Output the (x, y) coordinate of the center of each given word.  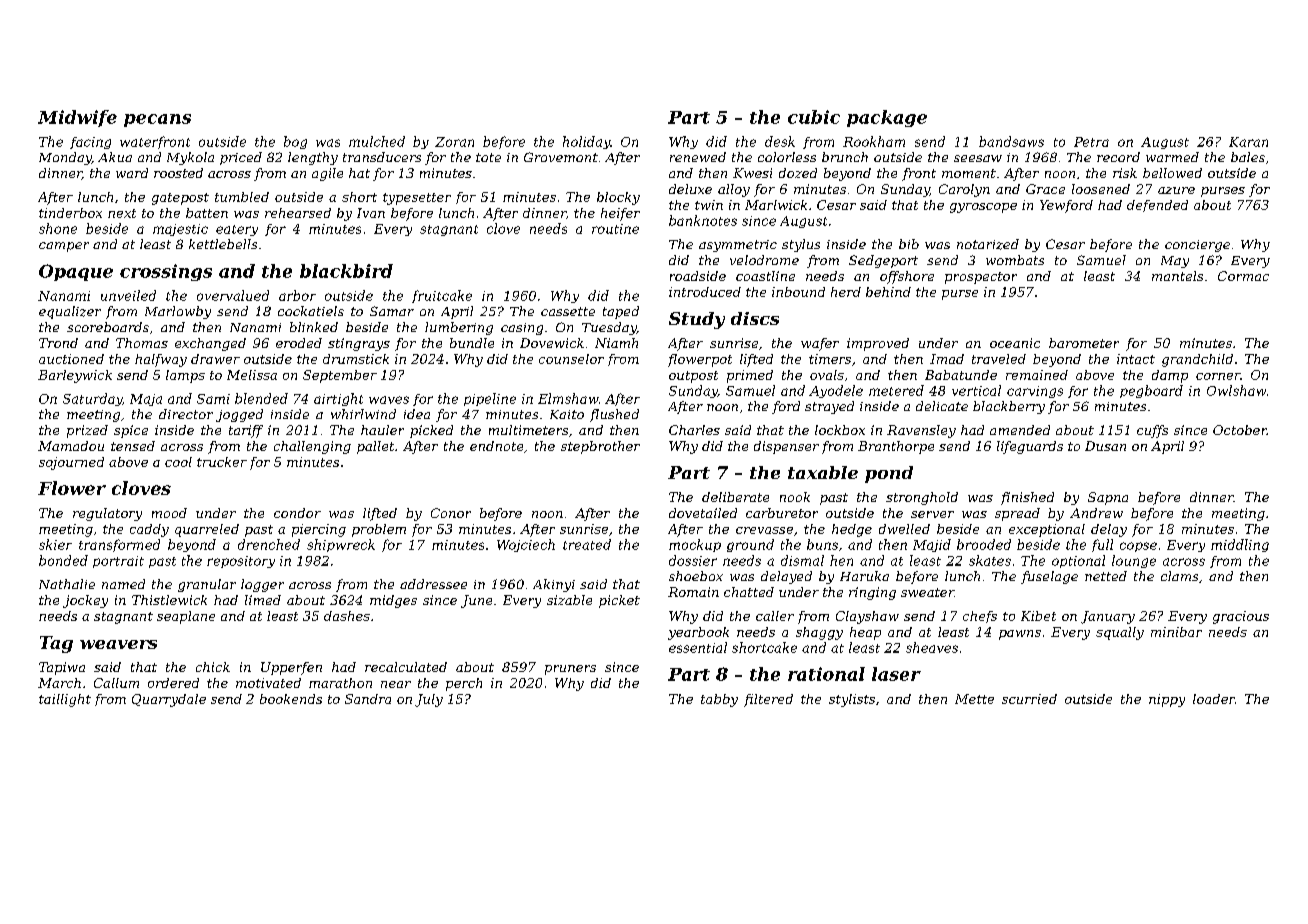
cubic (814, 117)
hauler (382, 430)
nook (795, 497)
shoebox (696, 576)
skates (990, 560)
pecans (157, 120)
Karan (1248, 142)
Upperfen (291, 668)
